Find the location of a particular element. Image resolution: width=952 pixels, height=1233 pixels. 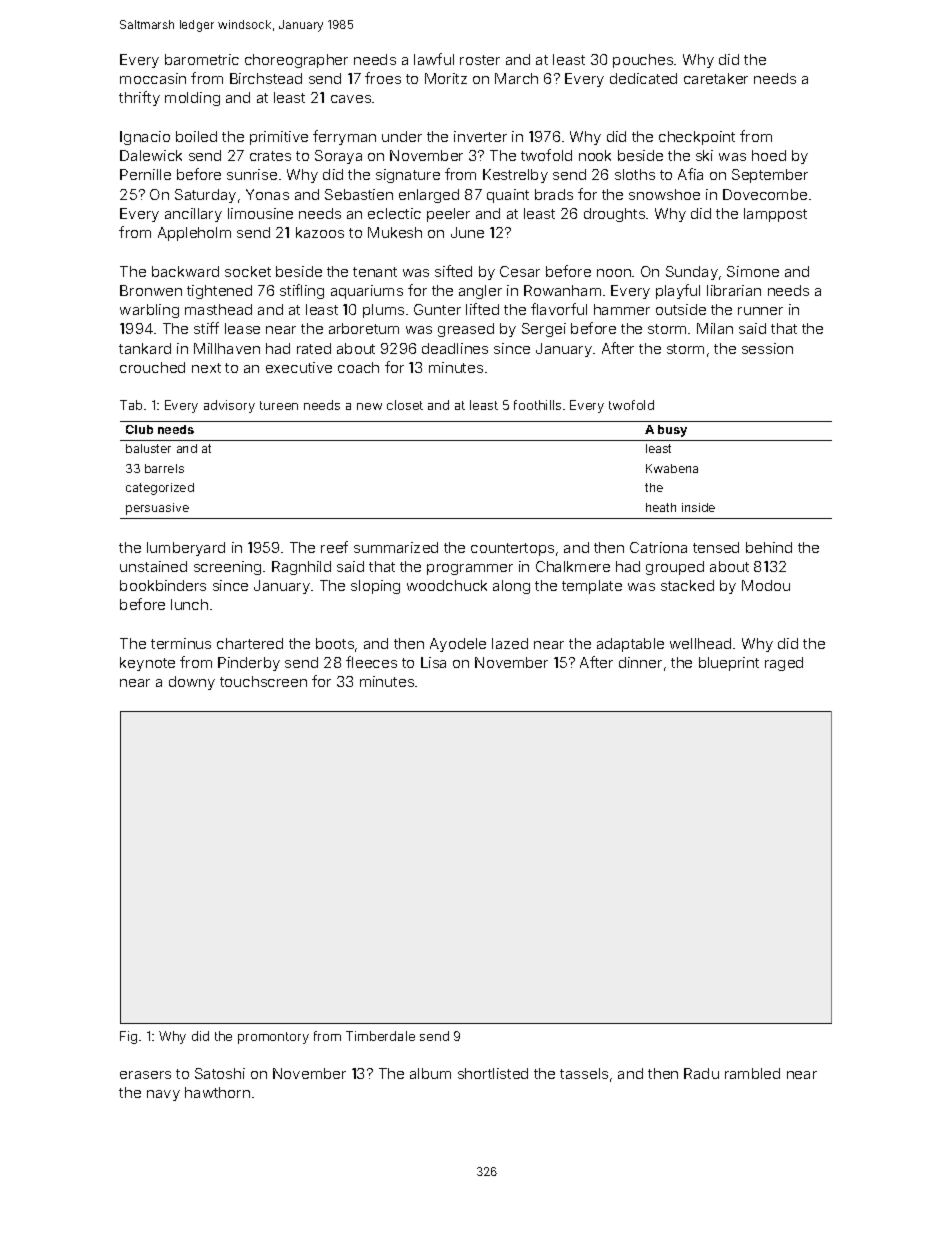

navy is located at coordinates (163, 1095).
